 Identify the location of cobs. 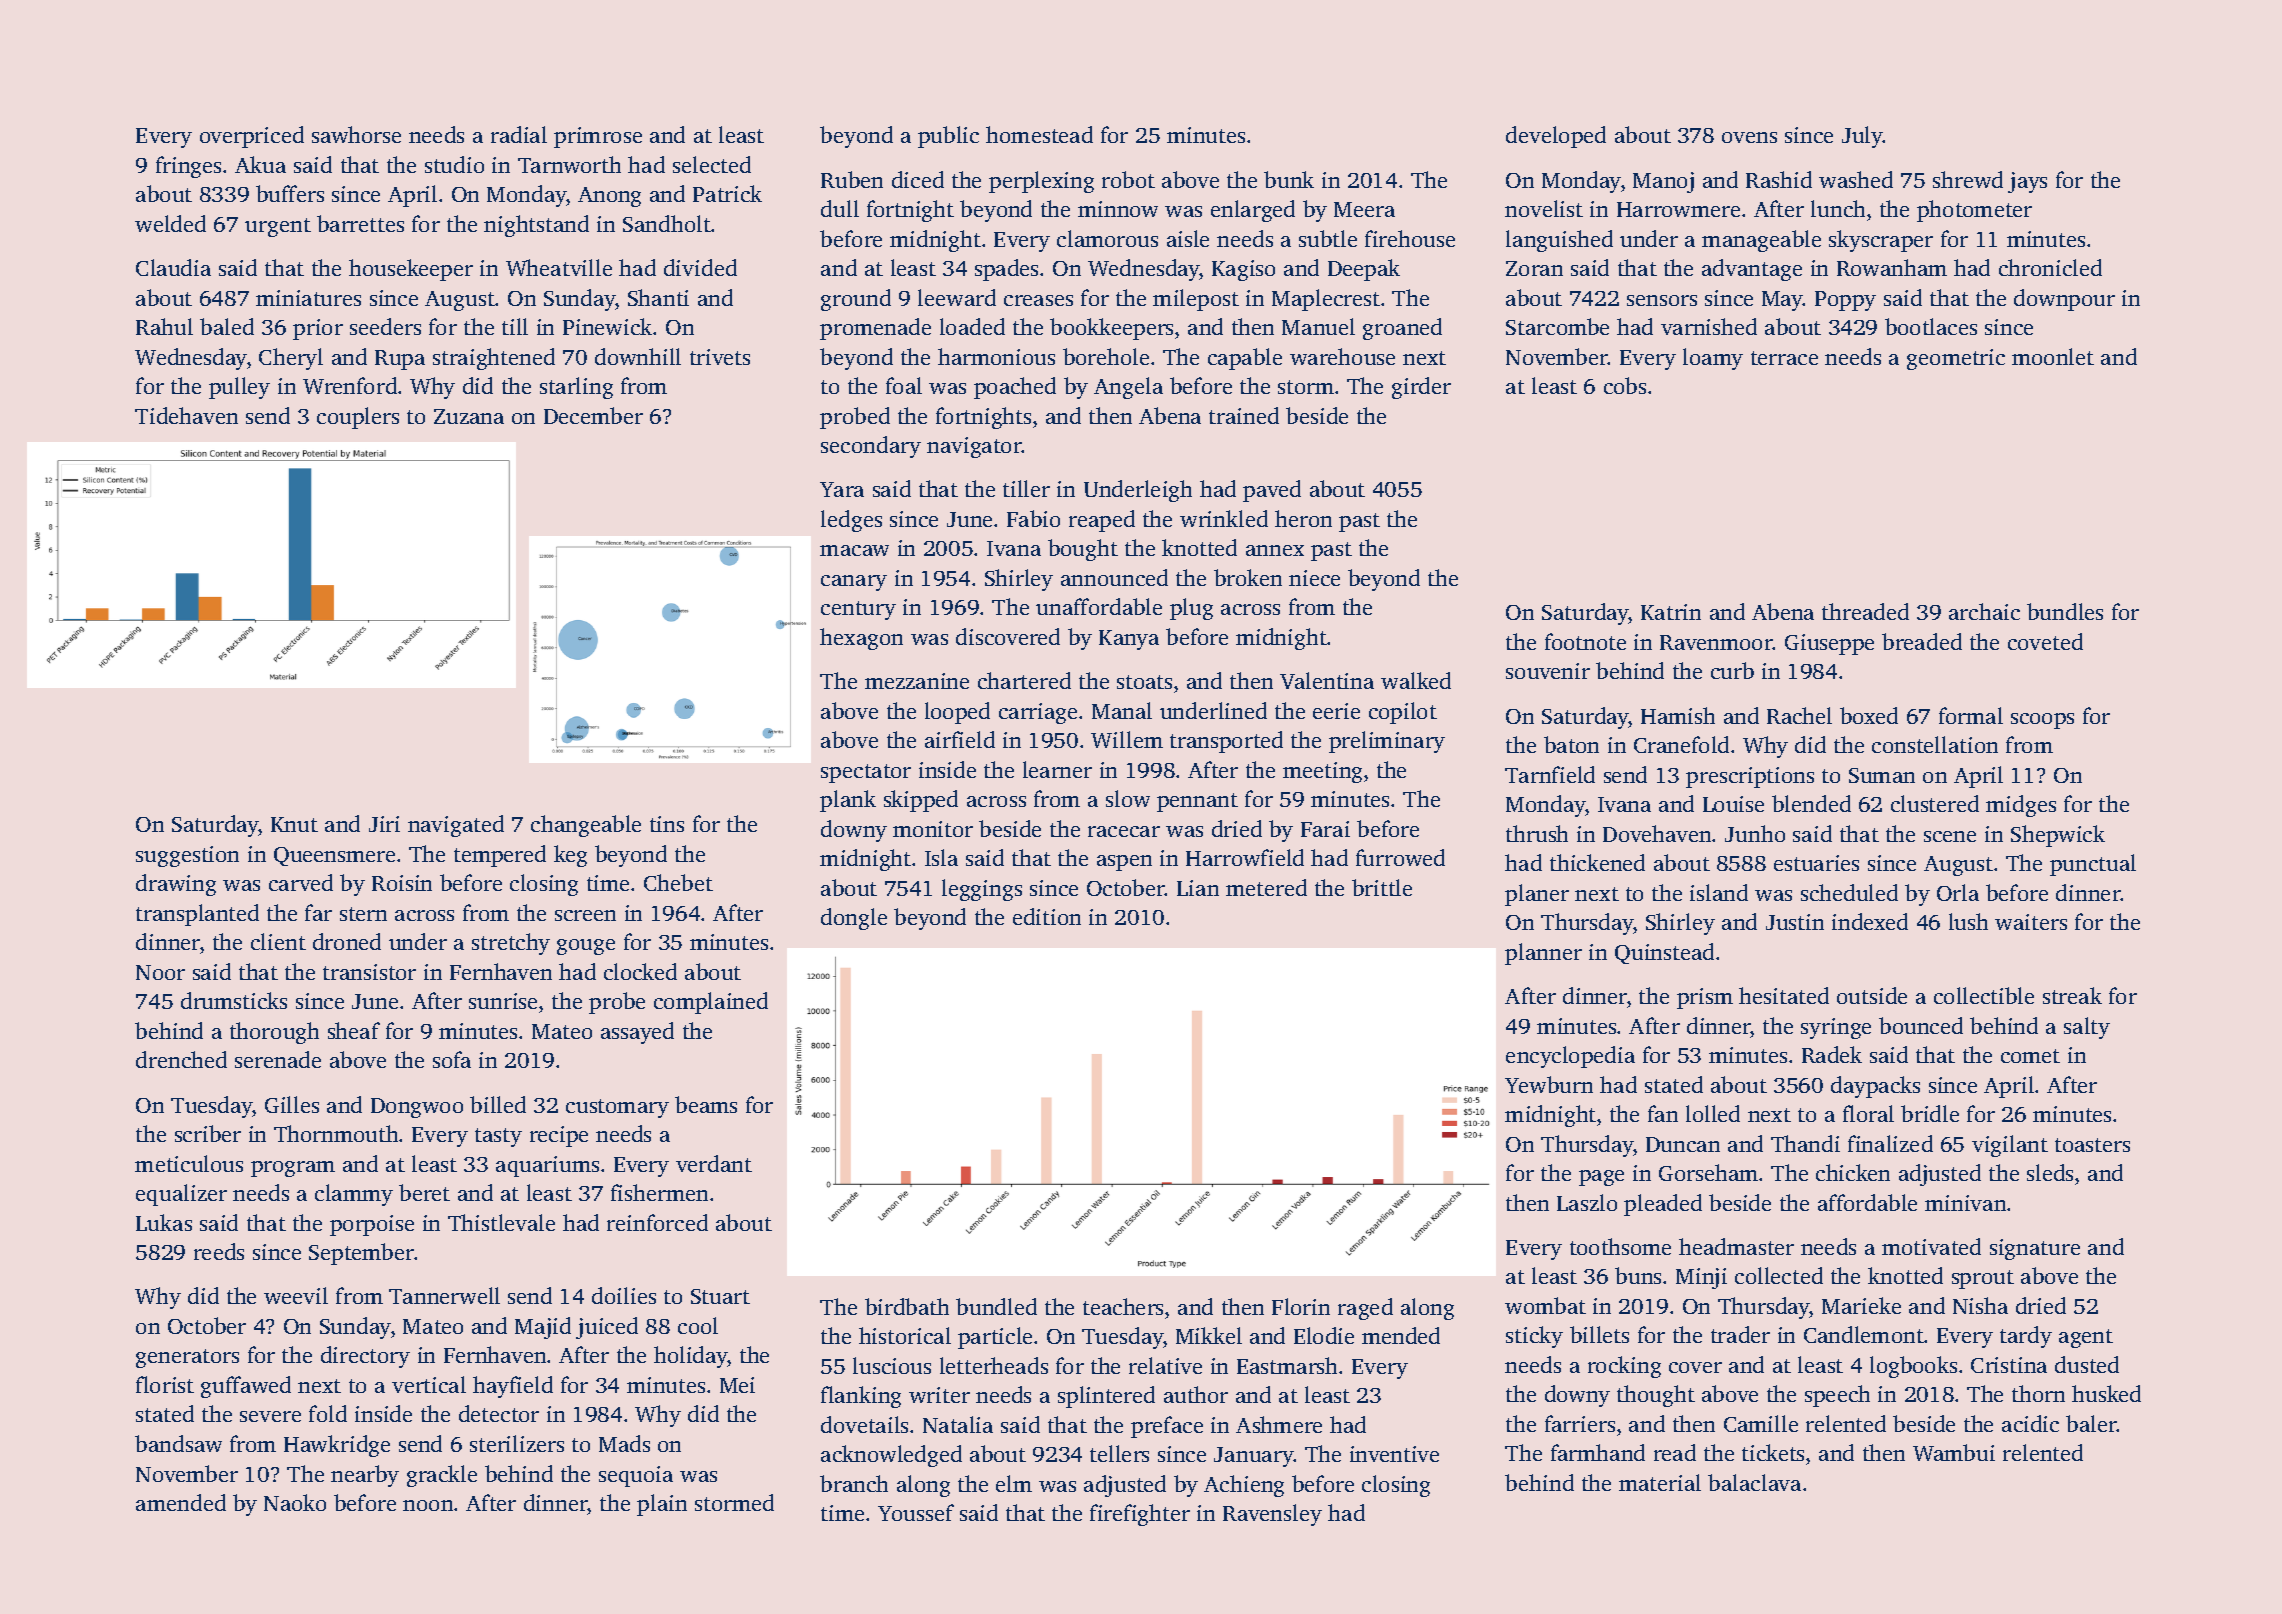
(1625, 385).
